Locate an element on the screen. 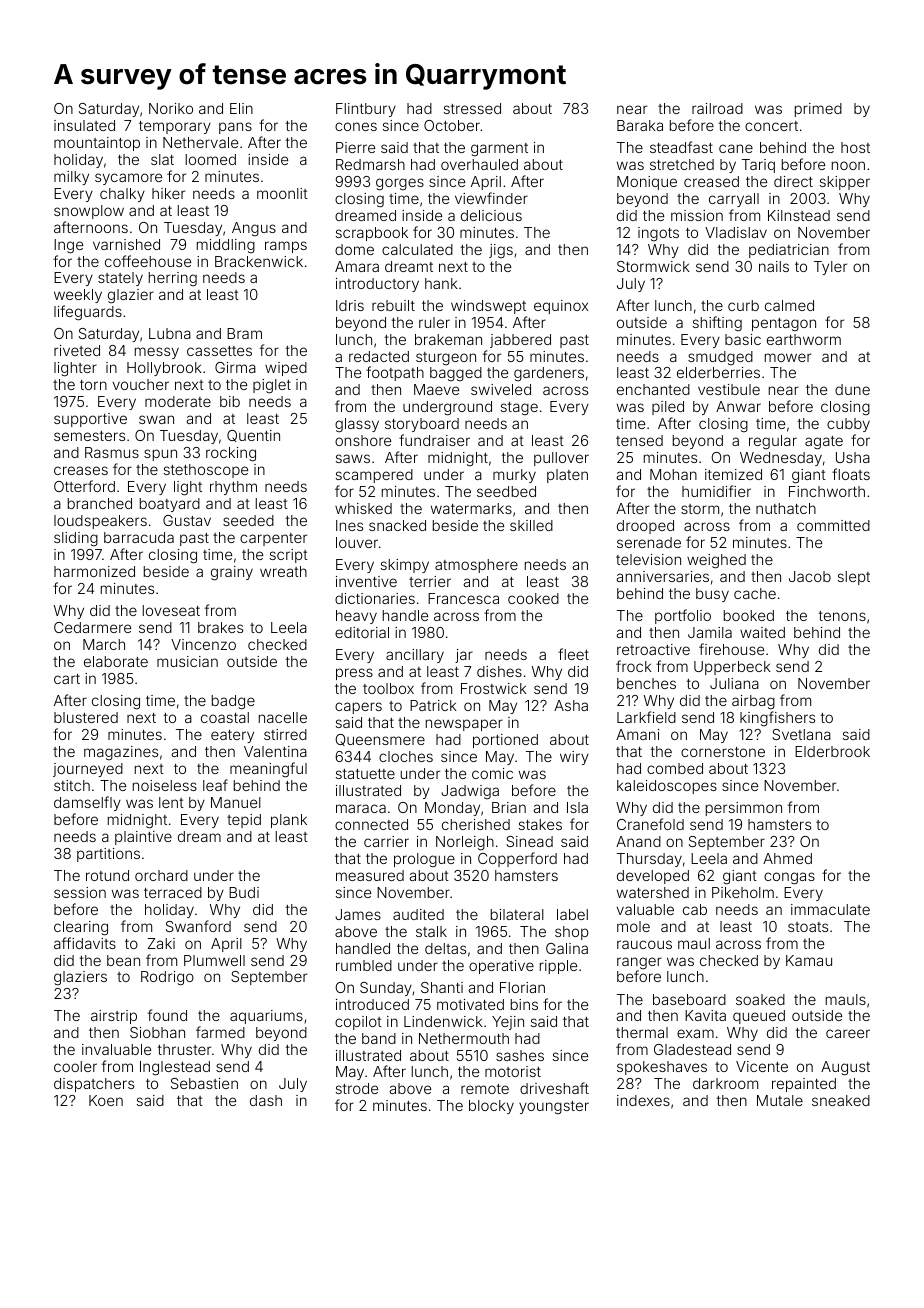 This screenshot has height=1308, width=924. gorges is located at coordinates (400, 184).
